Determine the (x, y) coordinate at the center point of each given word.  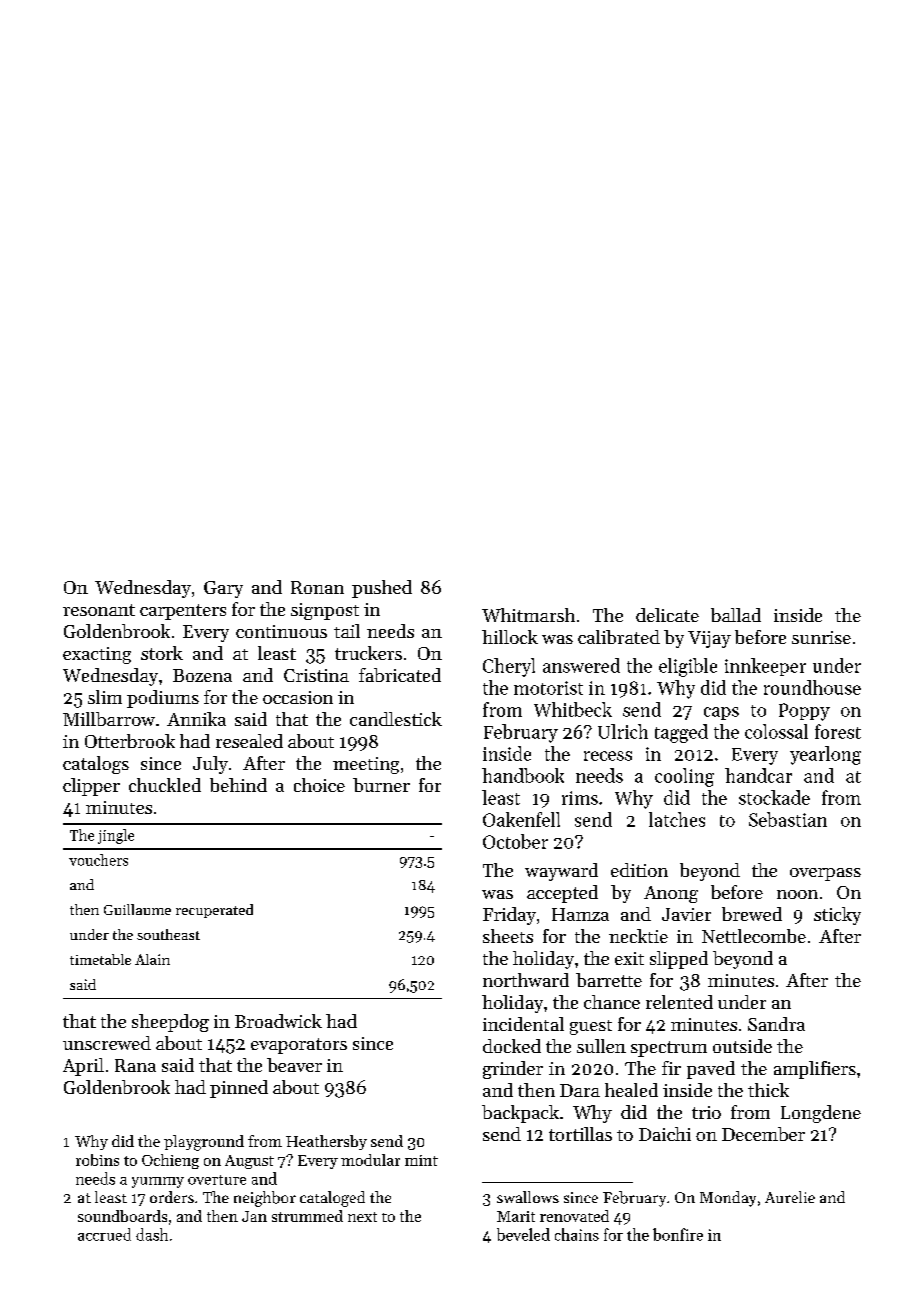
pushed (382, 589)
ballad (736, 615)
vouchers (98, 860)
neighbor (265, 1199)
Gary (223, 589)
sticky (837, 916)
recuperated (214, 911)
